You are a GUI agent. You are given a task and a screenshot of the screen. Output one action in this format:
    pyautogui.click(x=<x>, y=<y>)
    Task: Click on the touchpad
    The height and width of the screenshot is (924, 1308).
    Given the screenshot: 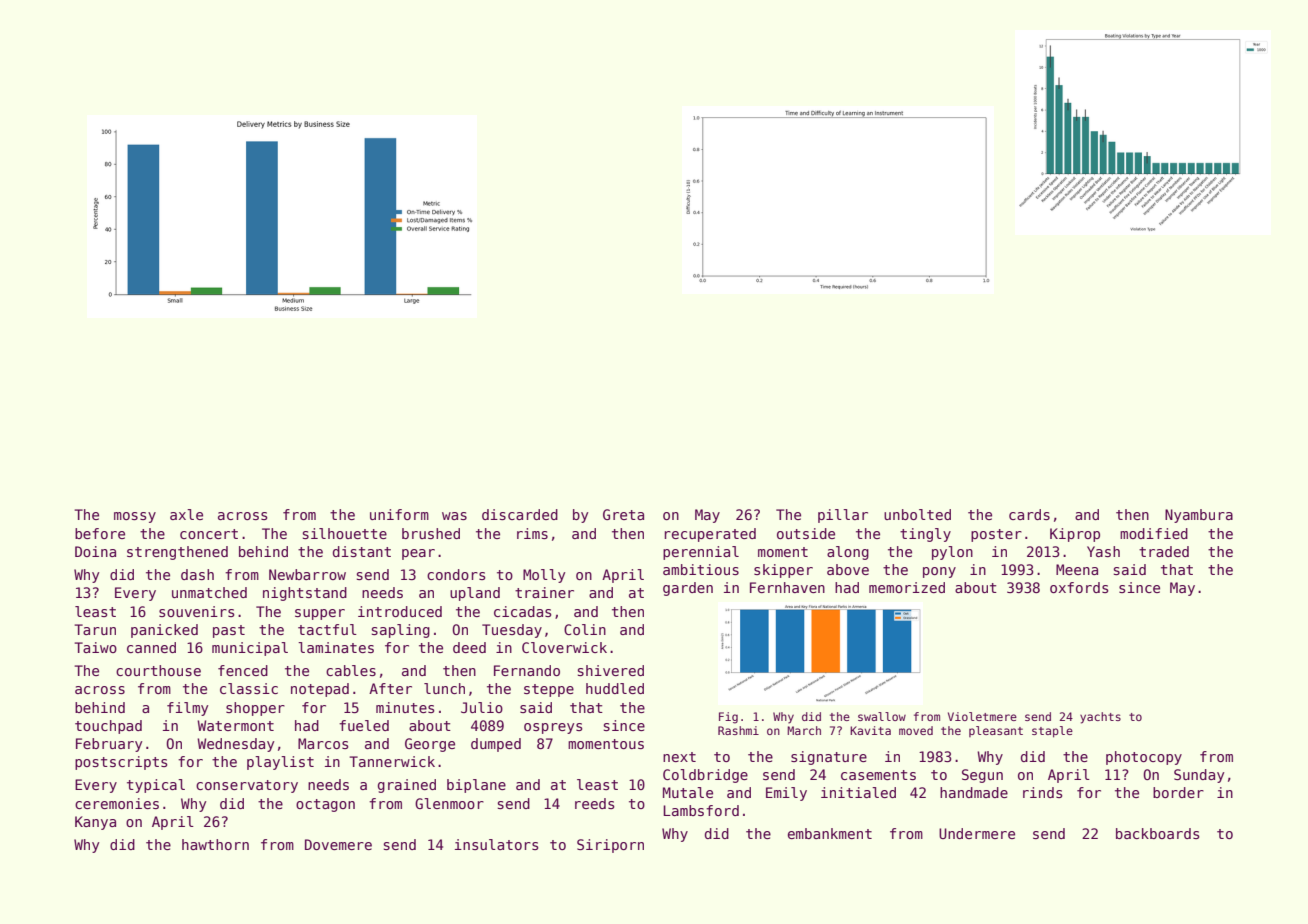 What is the action you would take?
    pyautogui.click(x=108, y=727)
